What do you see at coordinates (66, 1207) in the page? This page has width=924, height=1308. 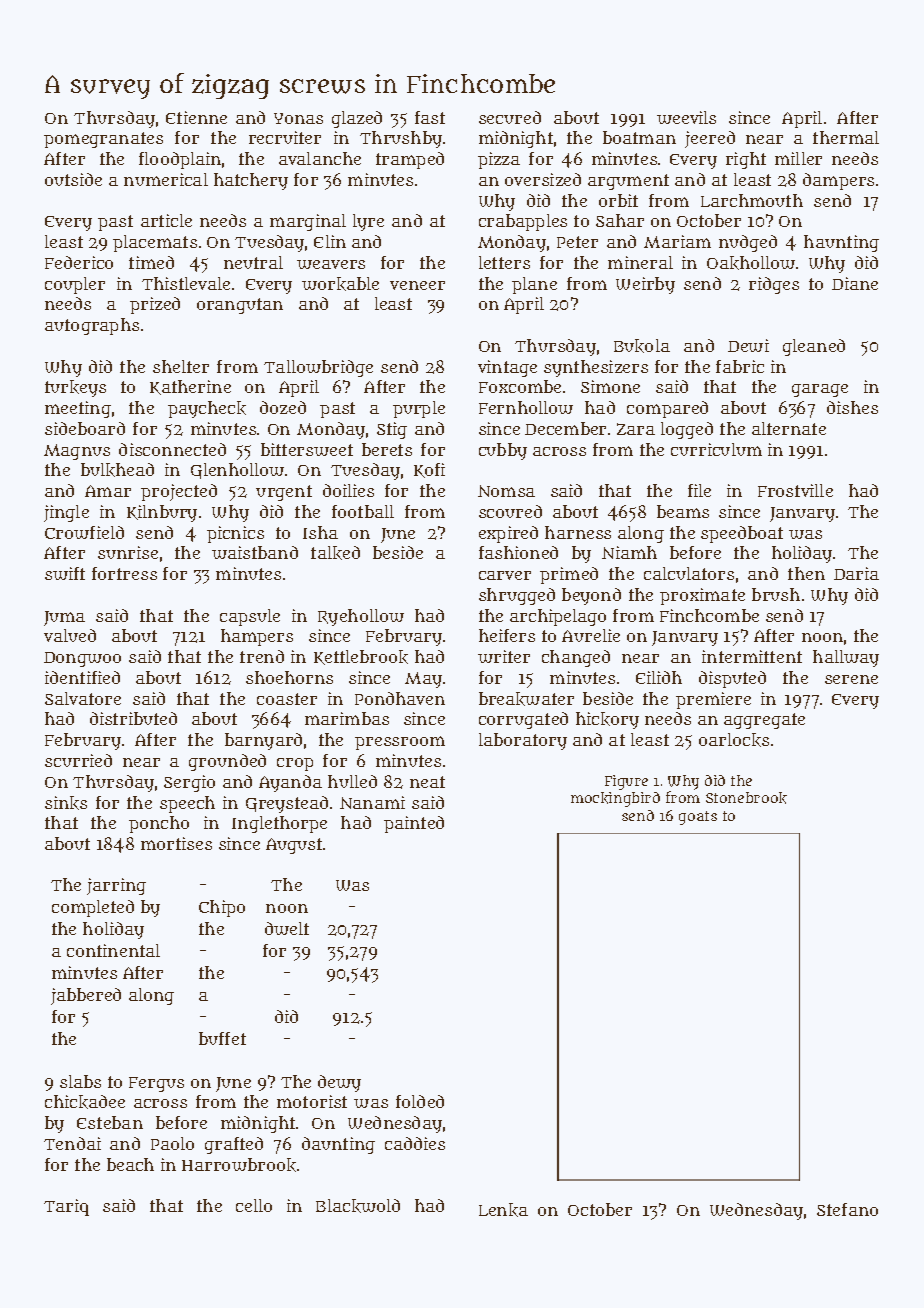 I see `Tariq` at bounding box center [66, 1207].
